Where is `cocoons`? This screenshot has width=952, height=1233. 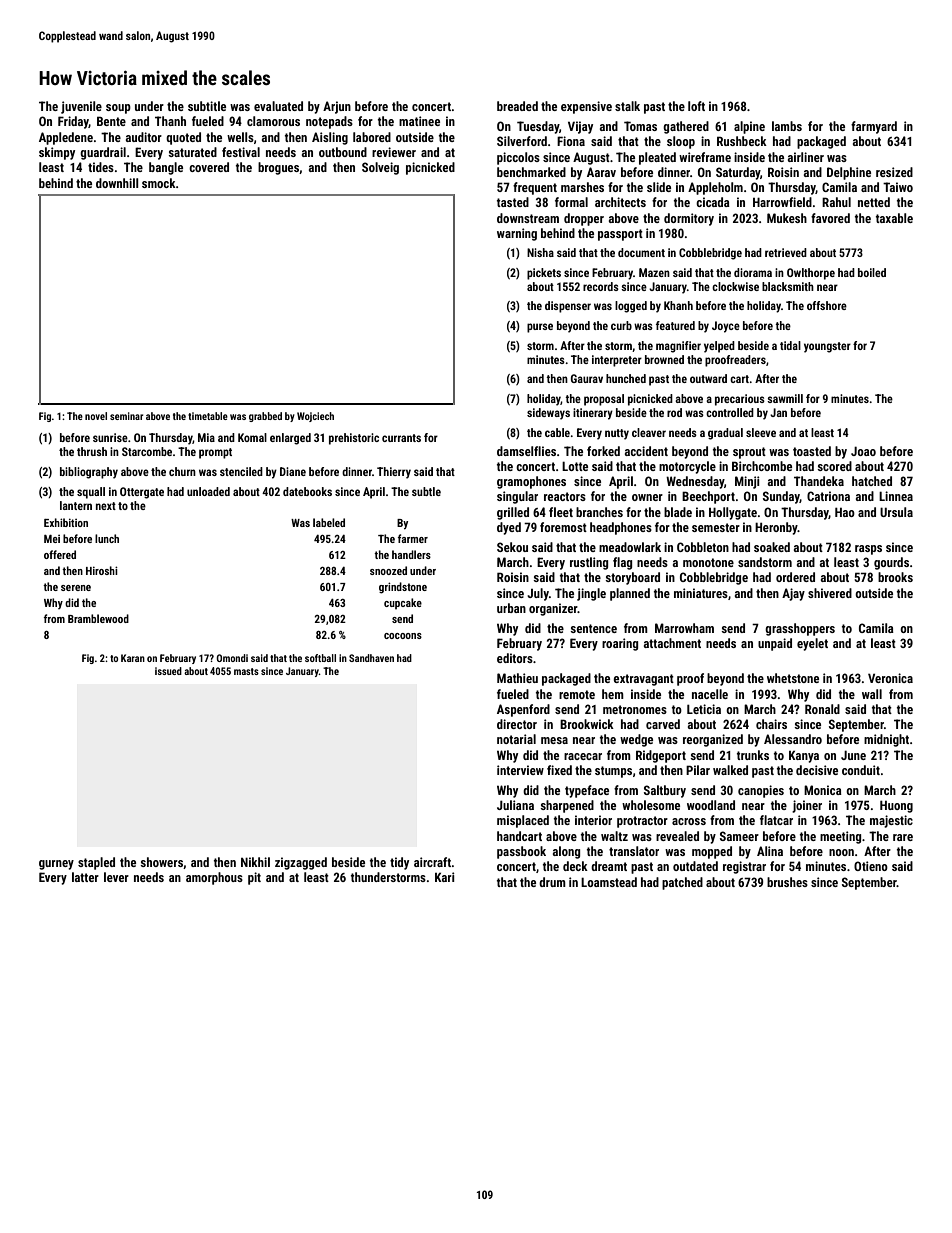
cocoons is located at coordinates (403, 636).
